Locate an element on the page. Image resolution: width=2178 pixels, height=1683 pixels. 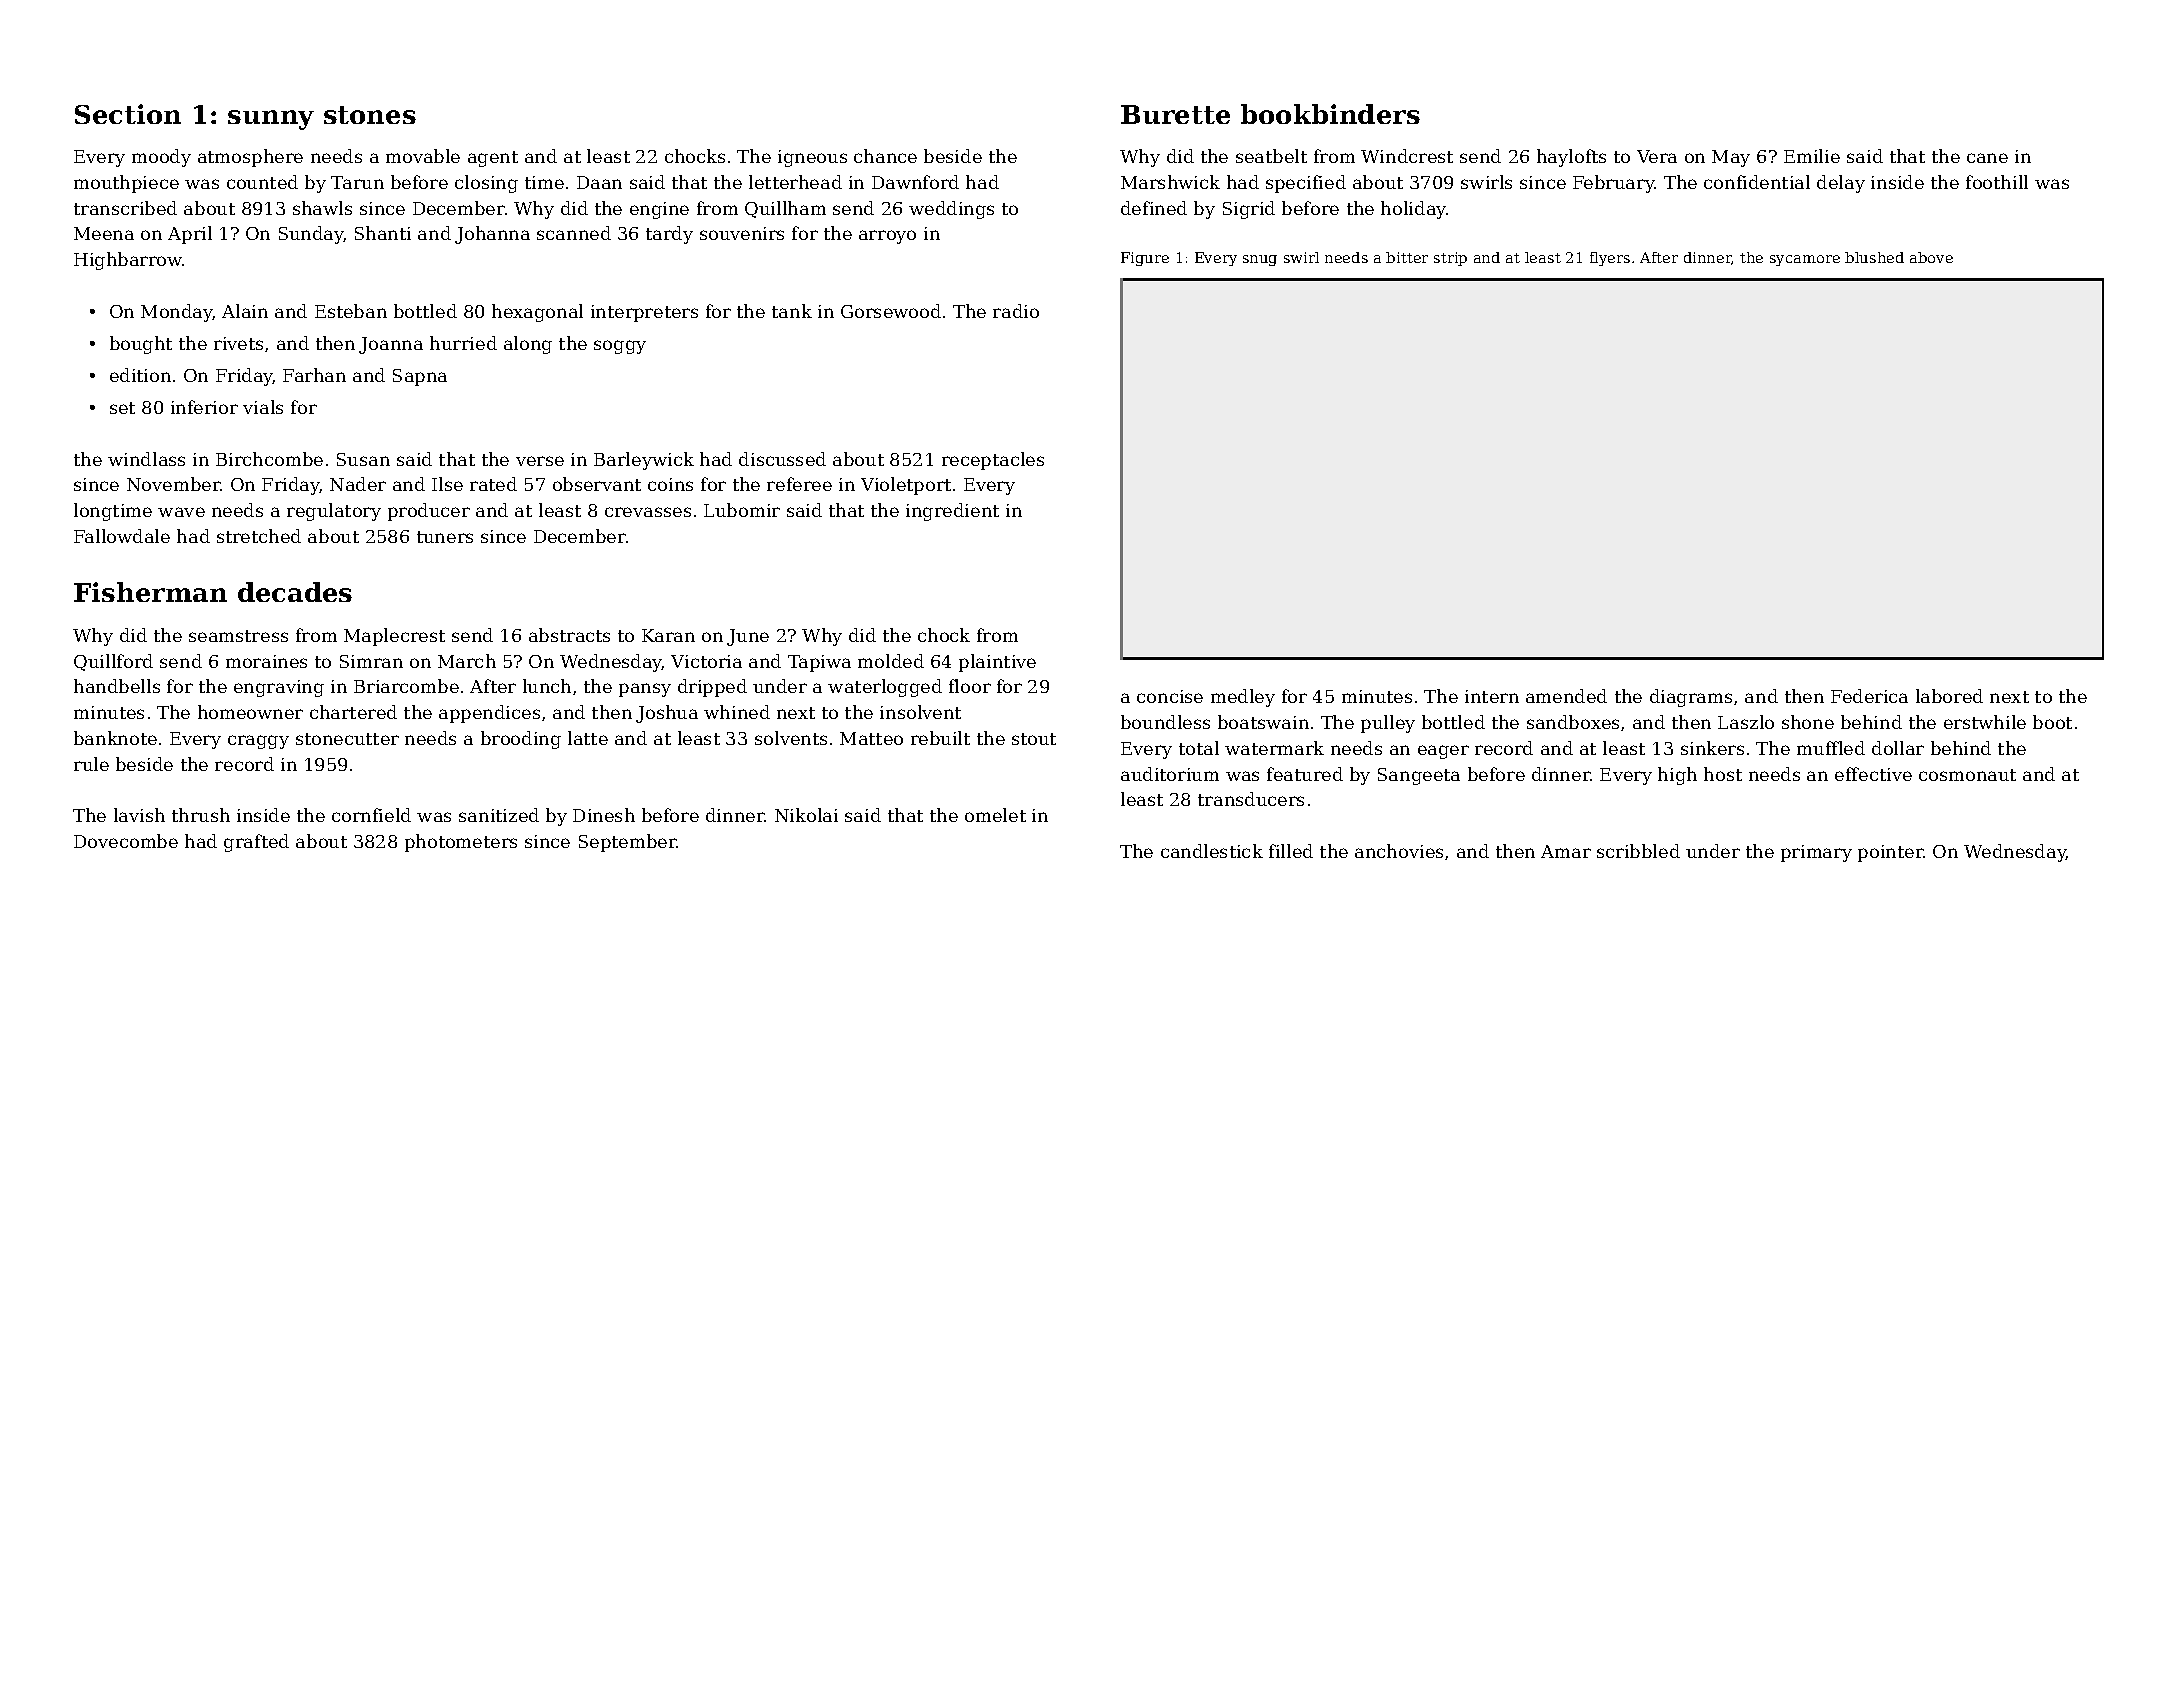
Federica is located at coordinates (1869, 696).
